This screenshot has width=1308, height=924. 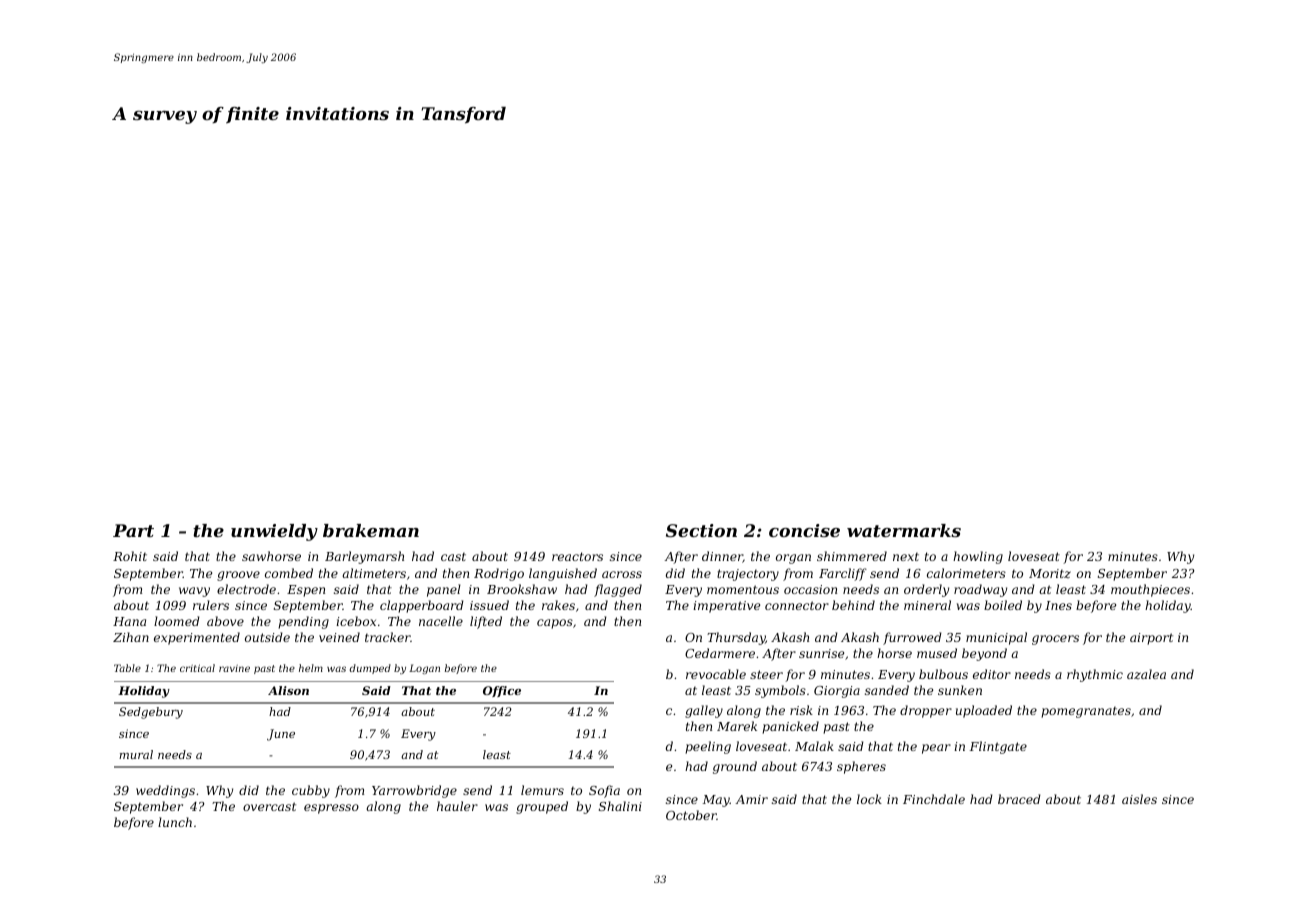 What do you see at coordinates (912, 638) in the screenshot?
I see `furrowed` at bounding box center [912, 638].
